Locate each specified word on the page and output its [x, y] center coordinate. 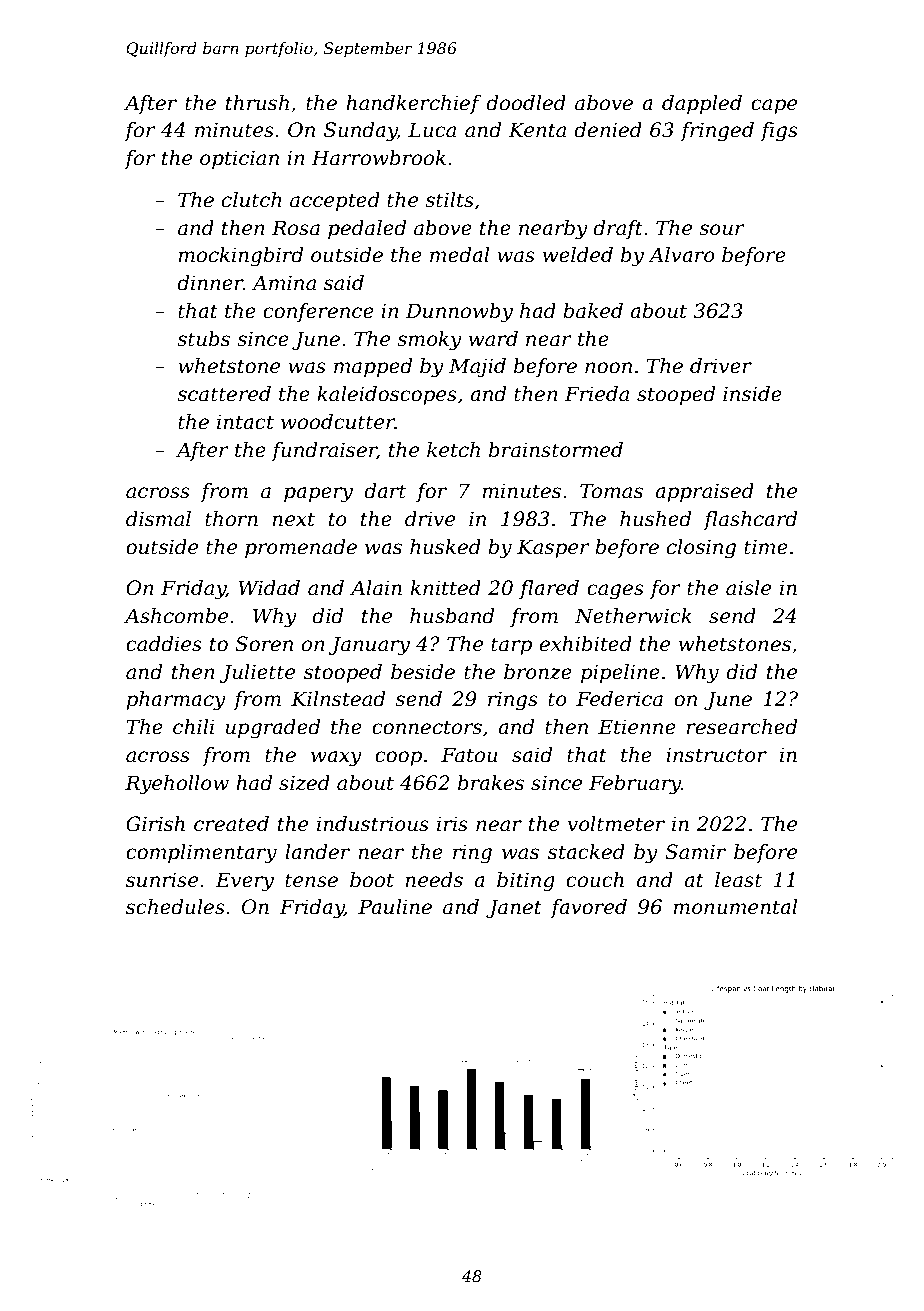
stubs [203, 339]
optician [239, 159]
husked [445, 547]
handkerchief [413, 104]
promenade [301, 548]
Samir [695, 852]
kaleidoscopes [387, 395]
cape [774, 106]
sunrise [162, 880]
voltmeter [616, 824]
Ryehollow [177, 785]
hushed [655, 519]
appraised [704, 492]
